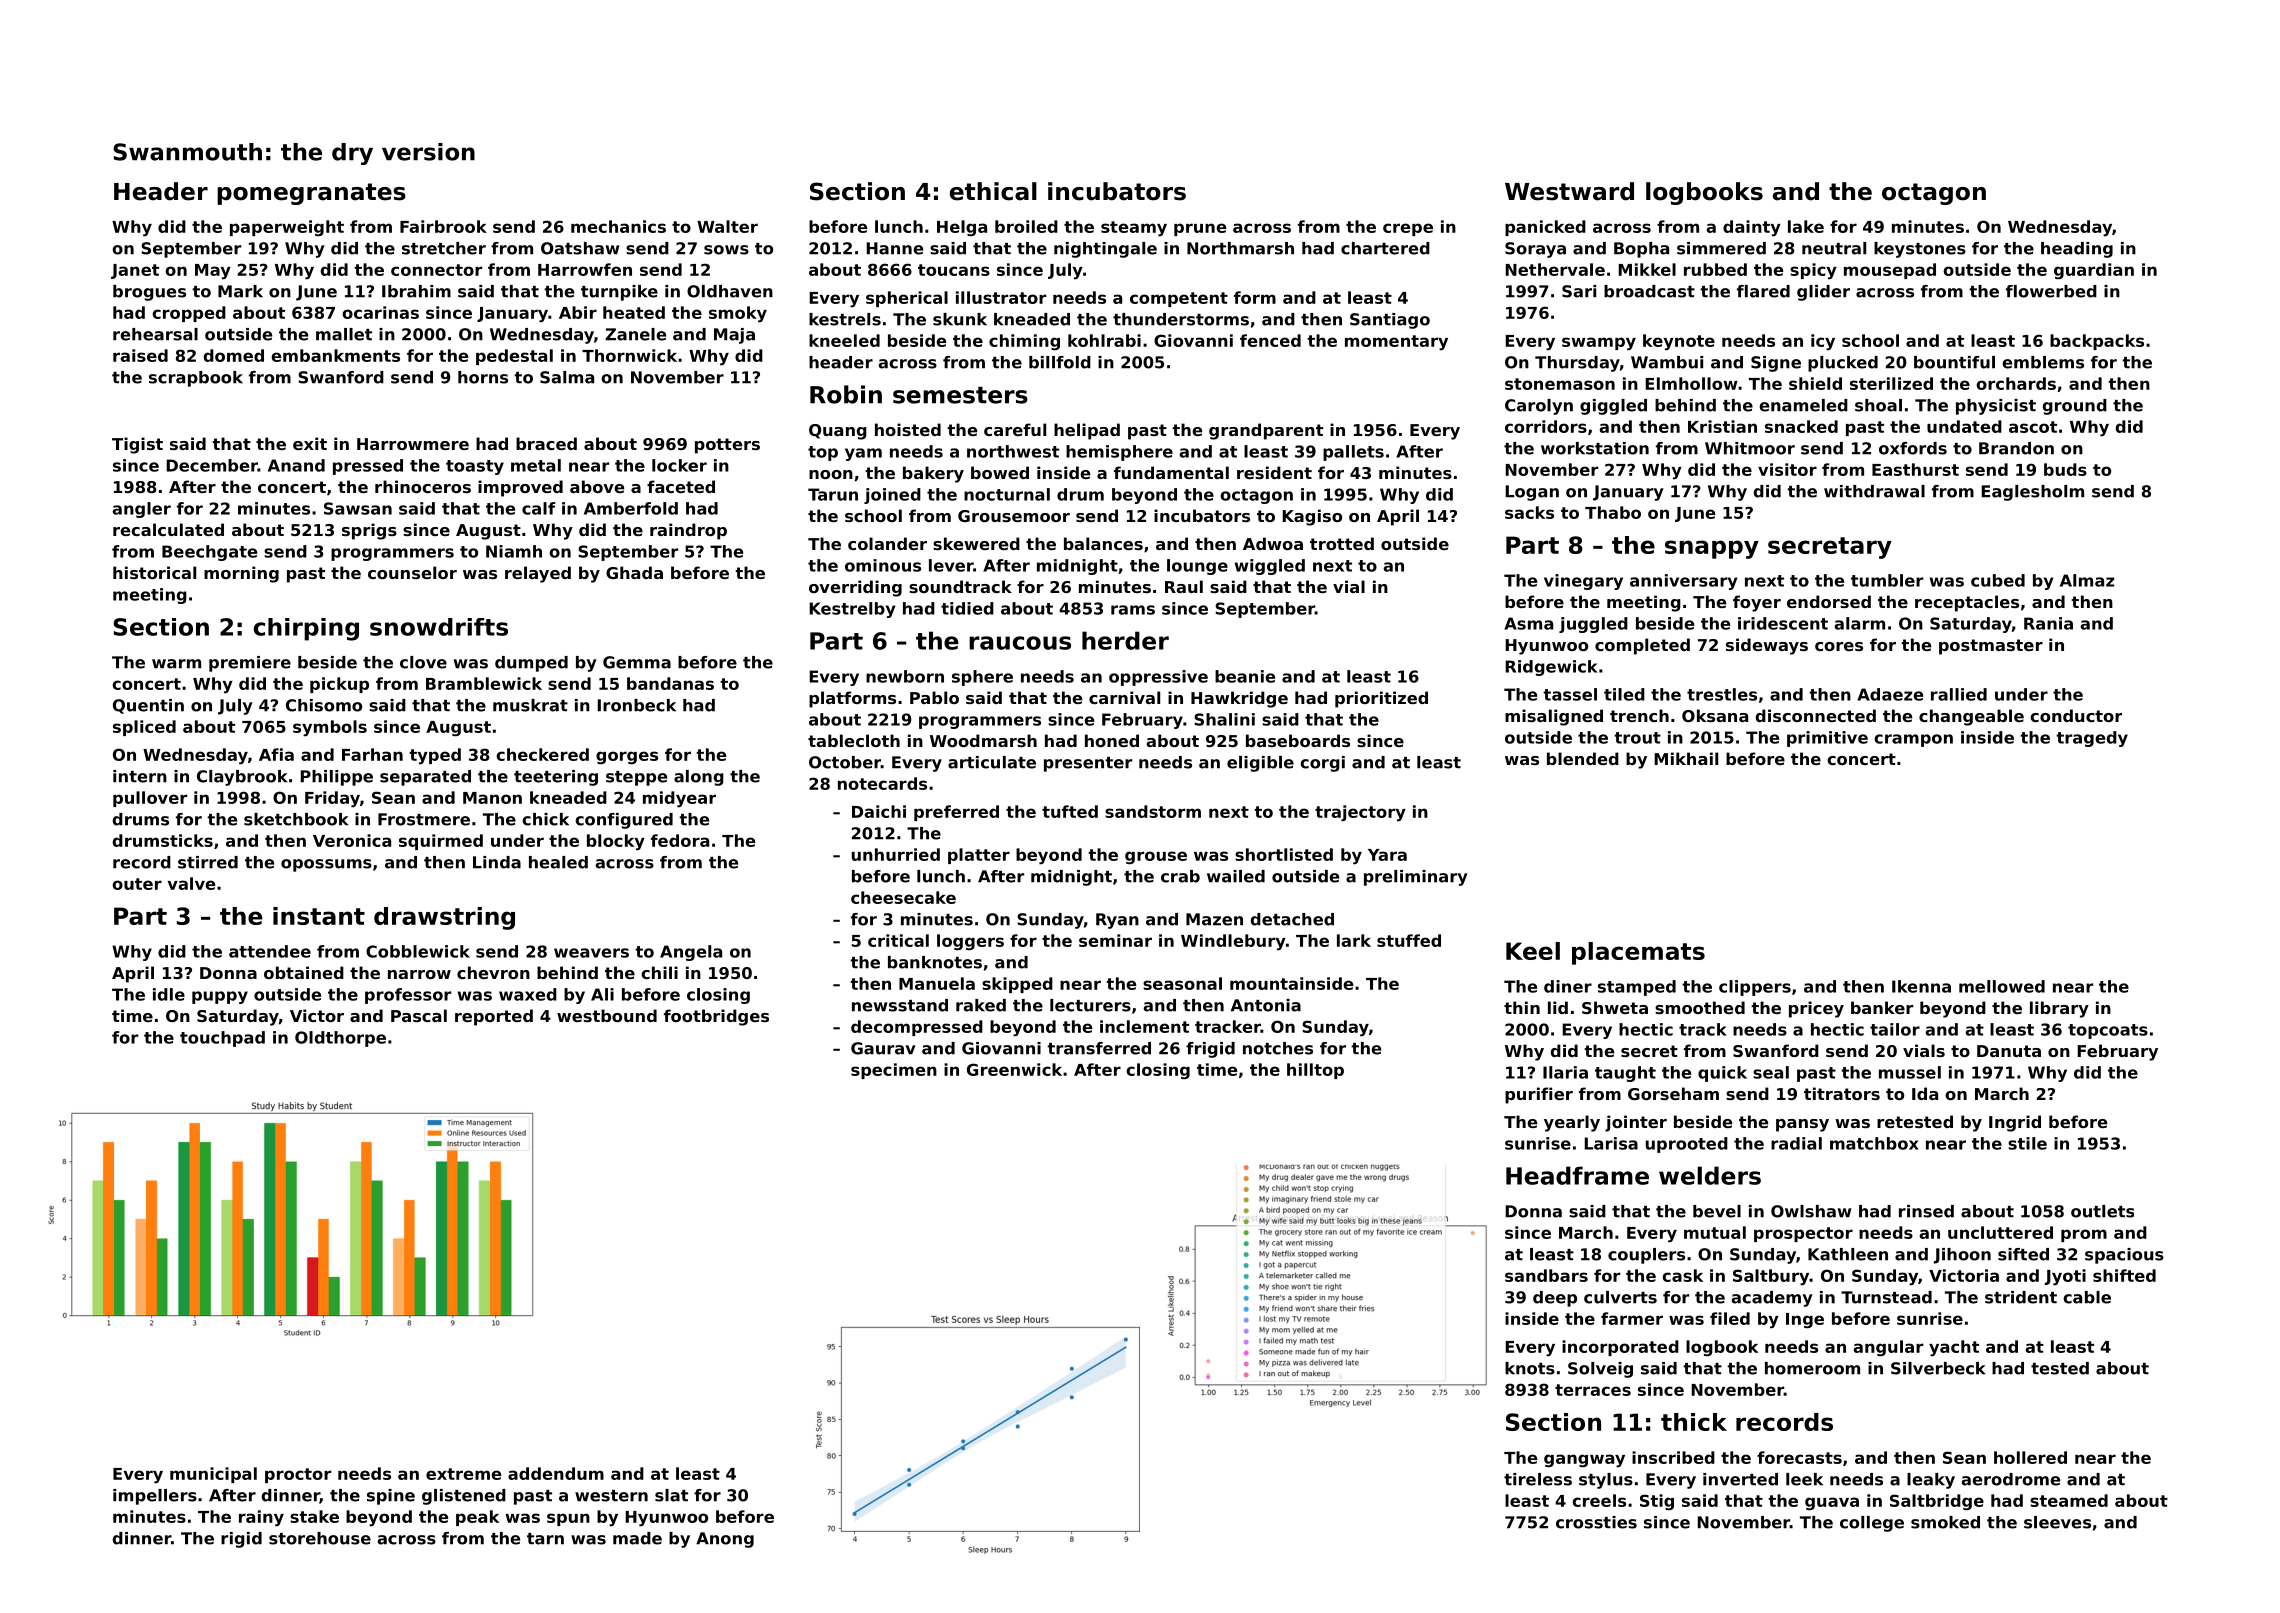 The width and height of the image is (2280, 1613). Describe the element at coordinates (2002, 986) in the image. I see `mellowed` at that location.
